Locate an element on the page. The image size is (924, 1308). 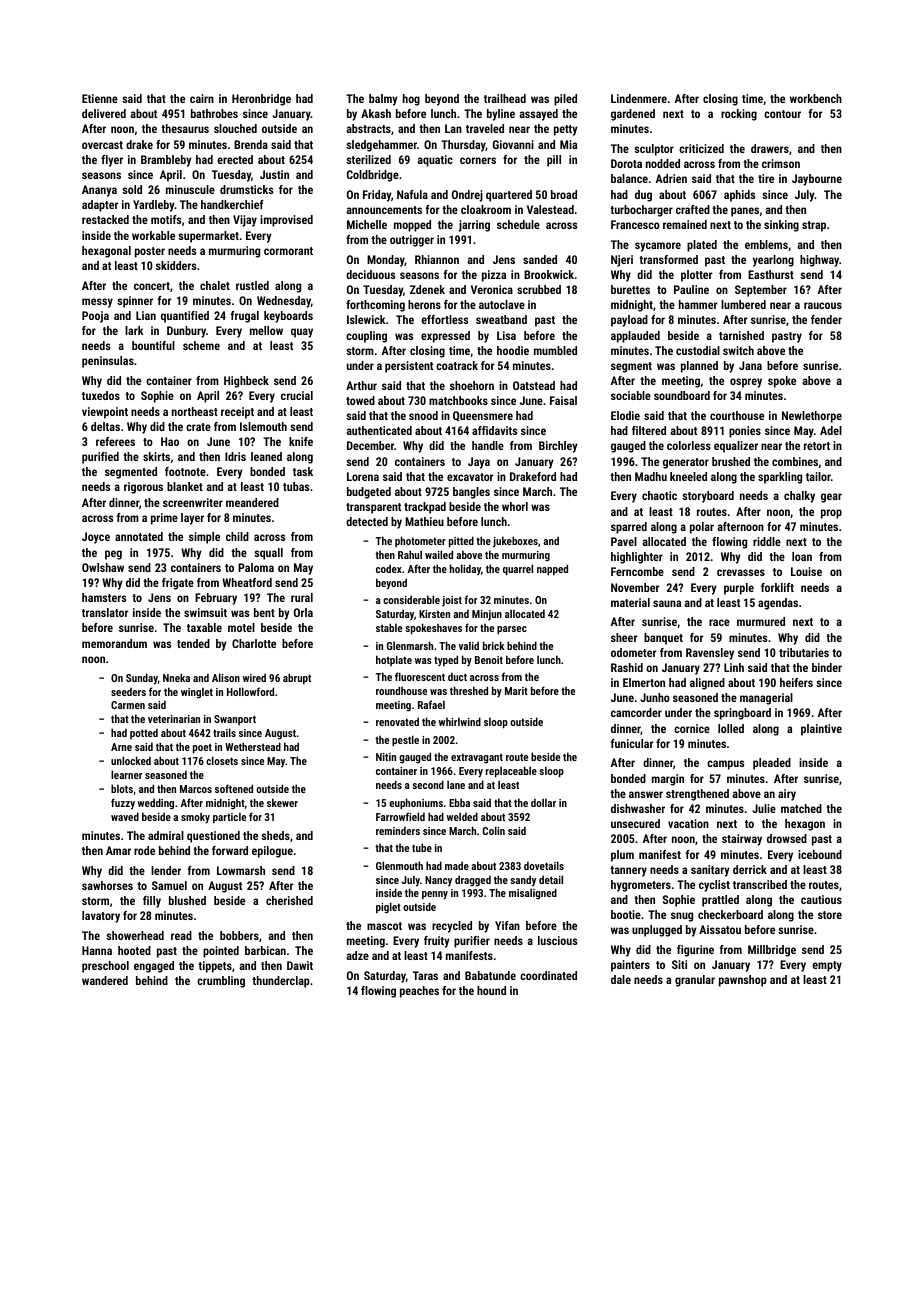
Carmen is located at coordinates (128, 705).
